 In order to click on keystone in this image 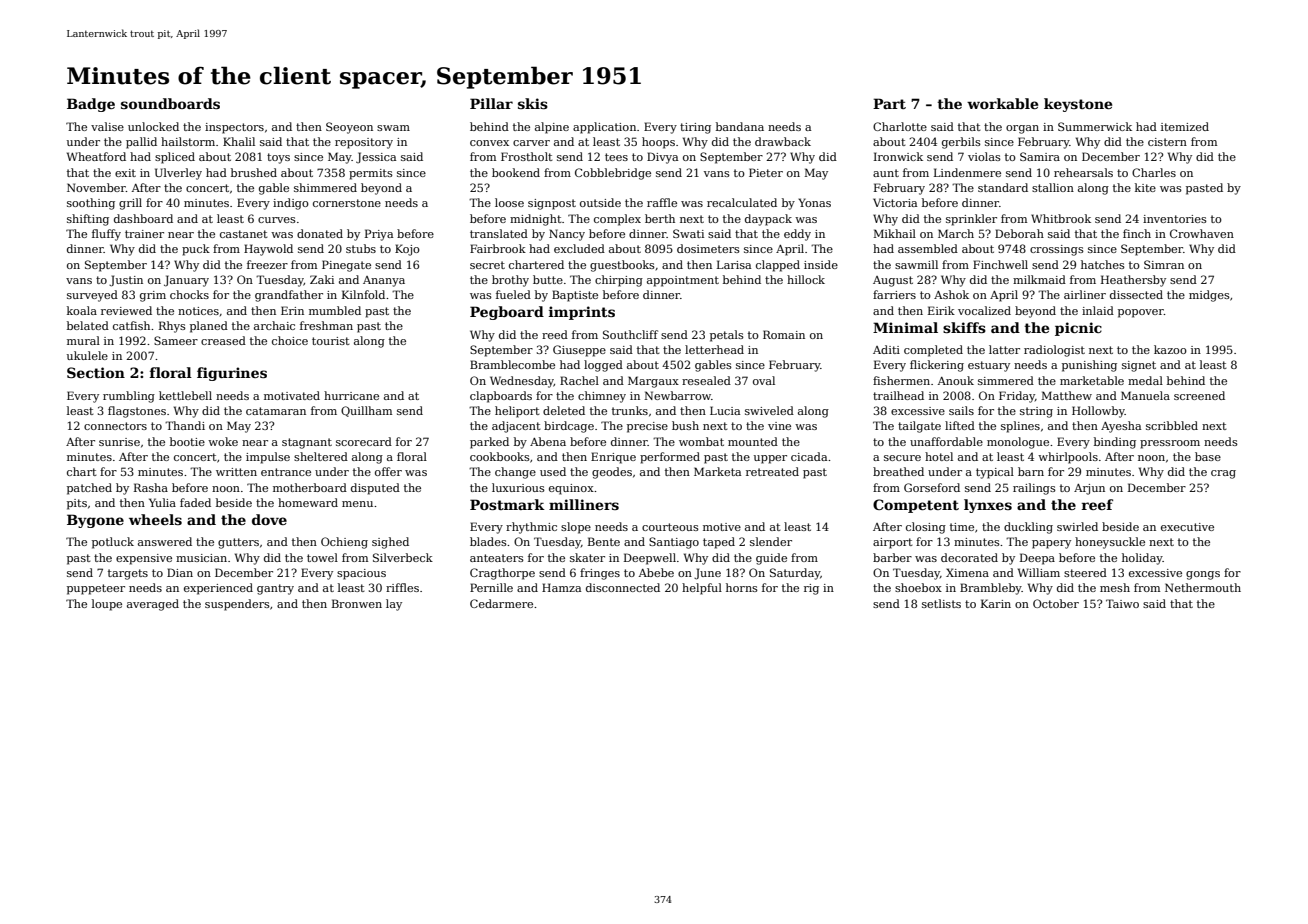, I will do `click(1078, 105)`.
